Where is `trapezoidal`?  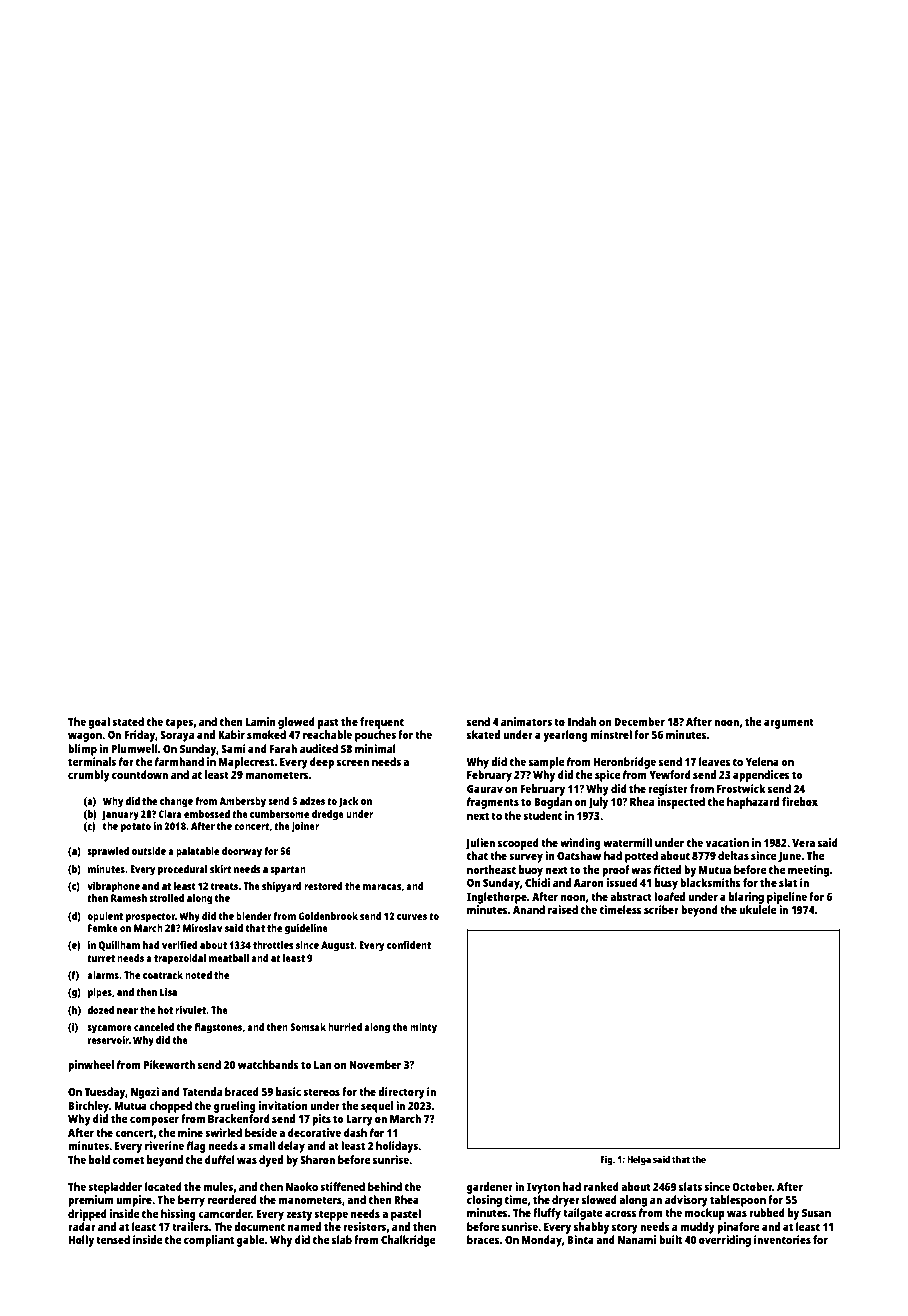
trapezoidal is located at coordinates (180, 959).
